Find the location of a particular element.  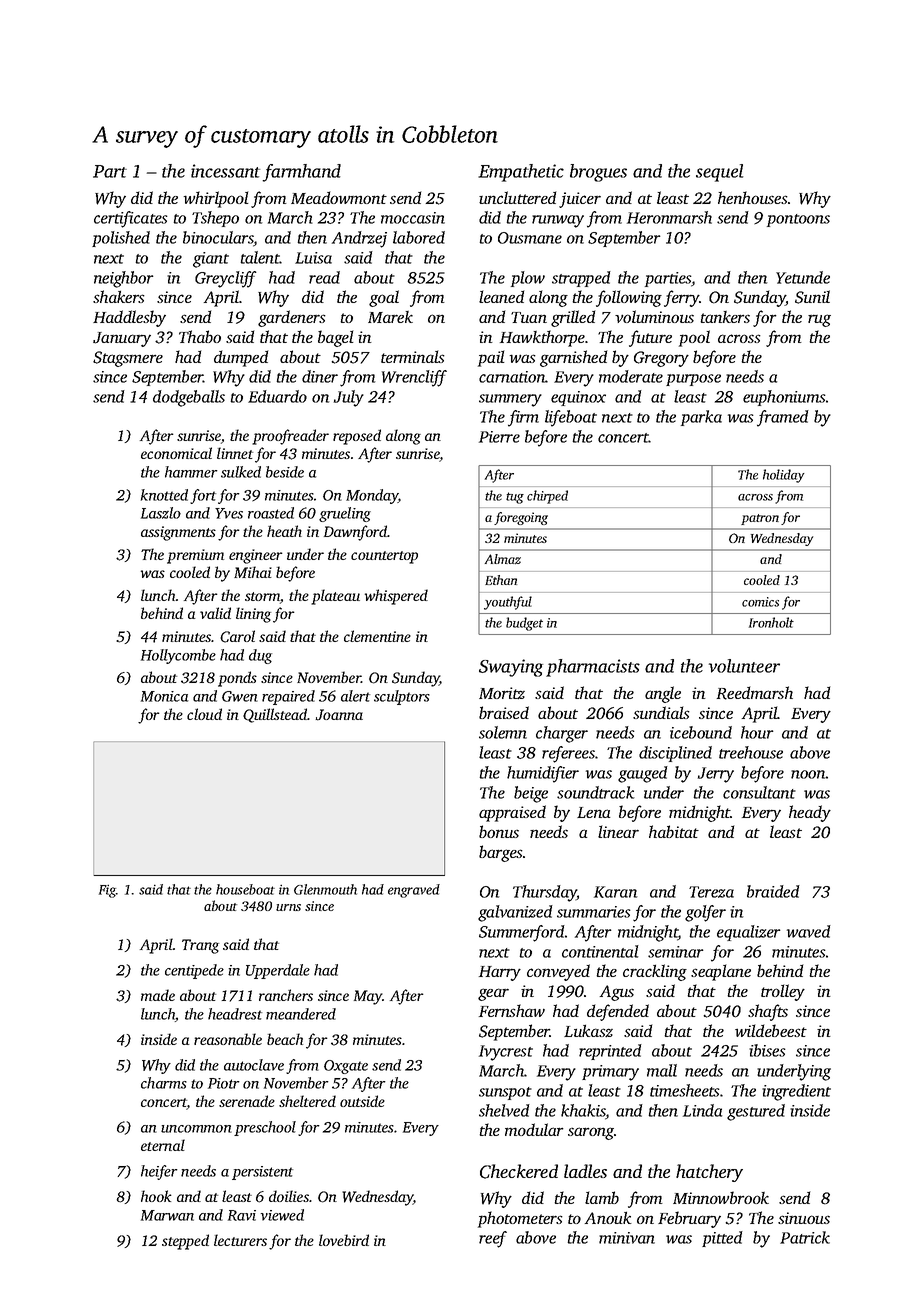

gestured is located at coordinates (756, 1112).
